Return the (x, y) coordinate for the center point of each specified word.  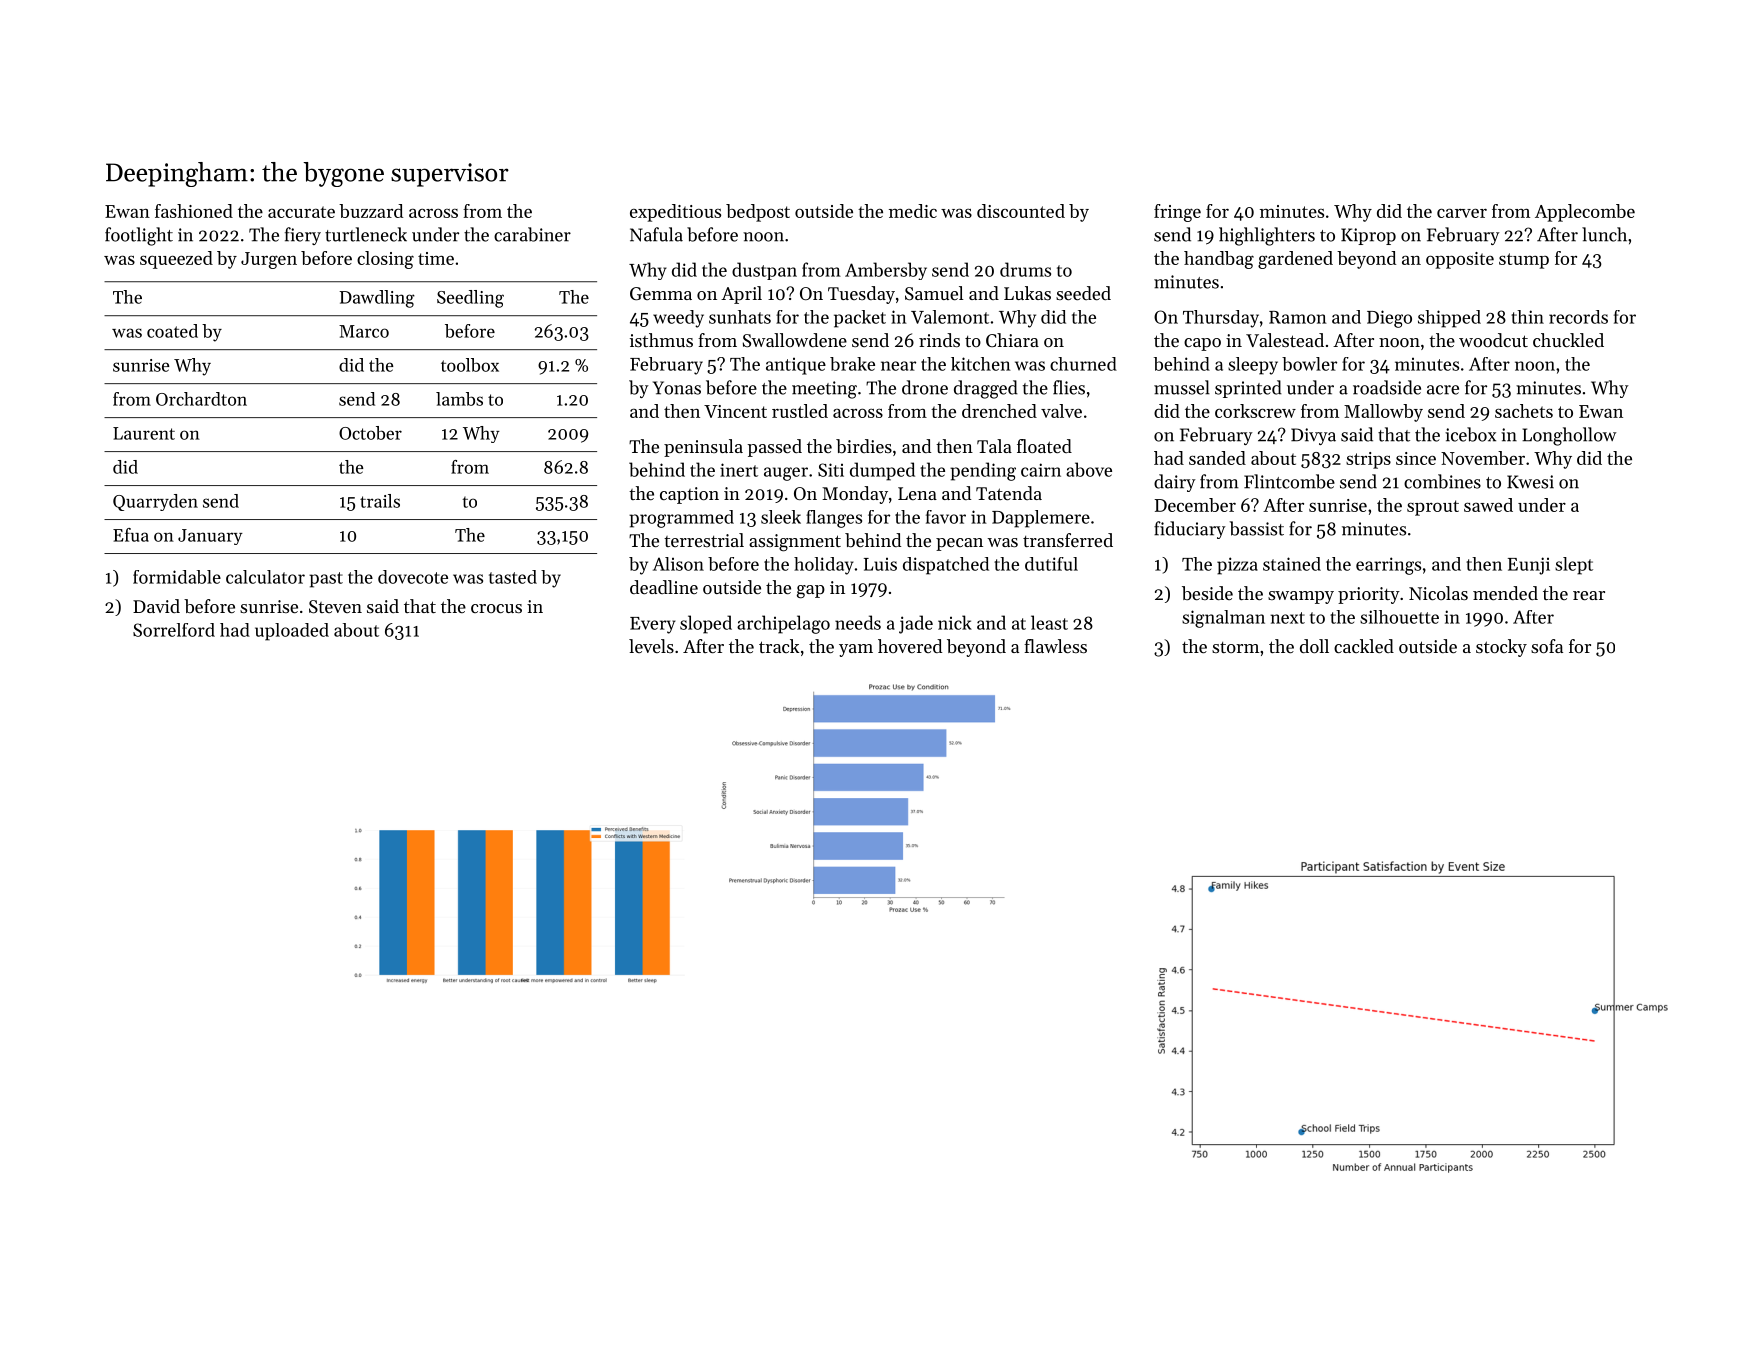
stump (1524, 261)
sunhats (740, 317)
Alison (678, 564)
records (1578, 317)
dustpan (764, 271)
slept (1574, 566)
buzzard (371, 211)
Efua (131, 535)
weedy (678, 319)
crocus (496, 608)
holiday (824, 566)
